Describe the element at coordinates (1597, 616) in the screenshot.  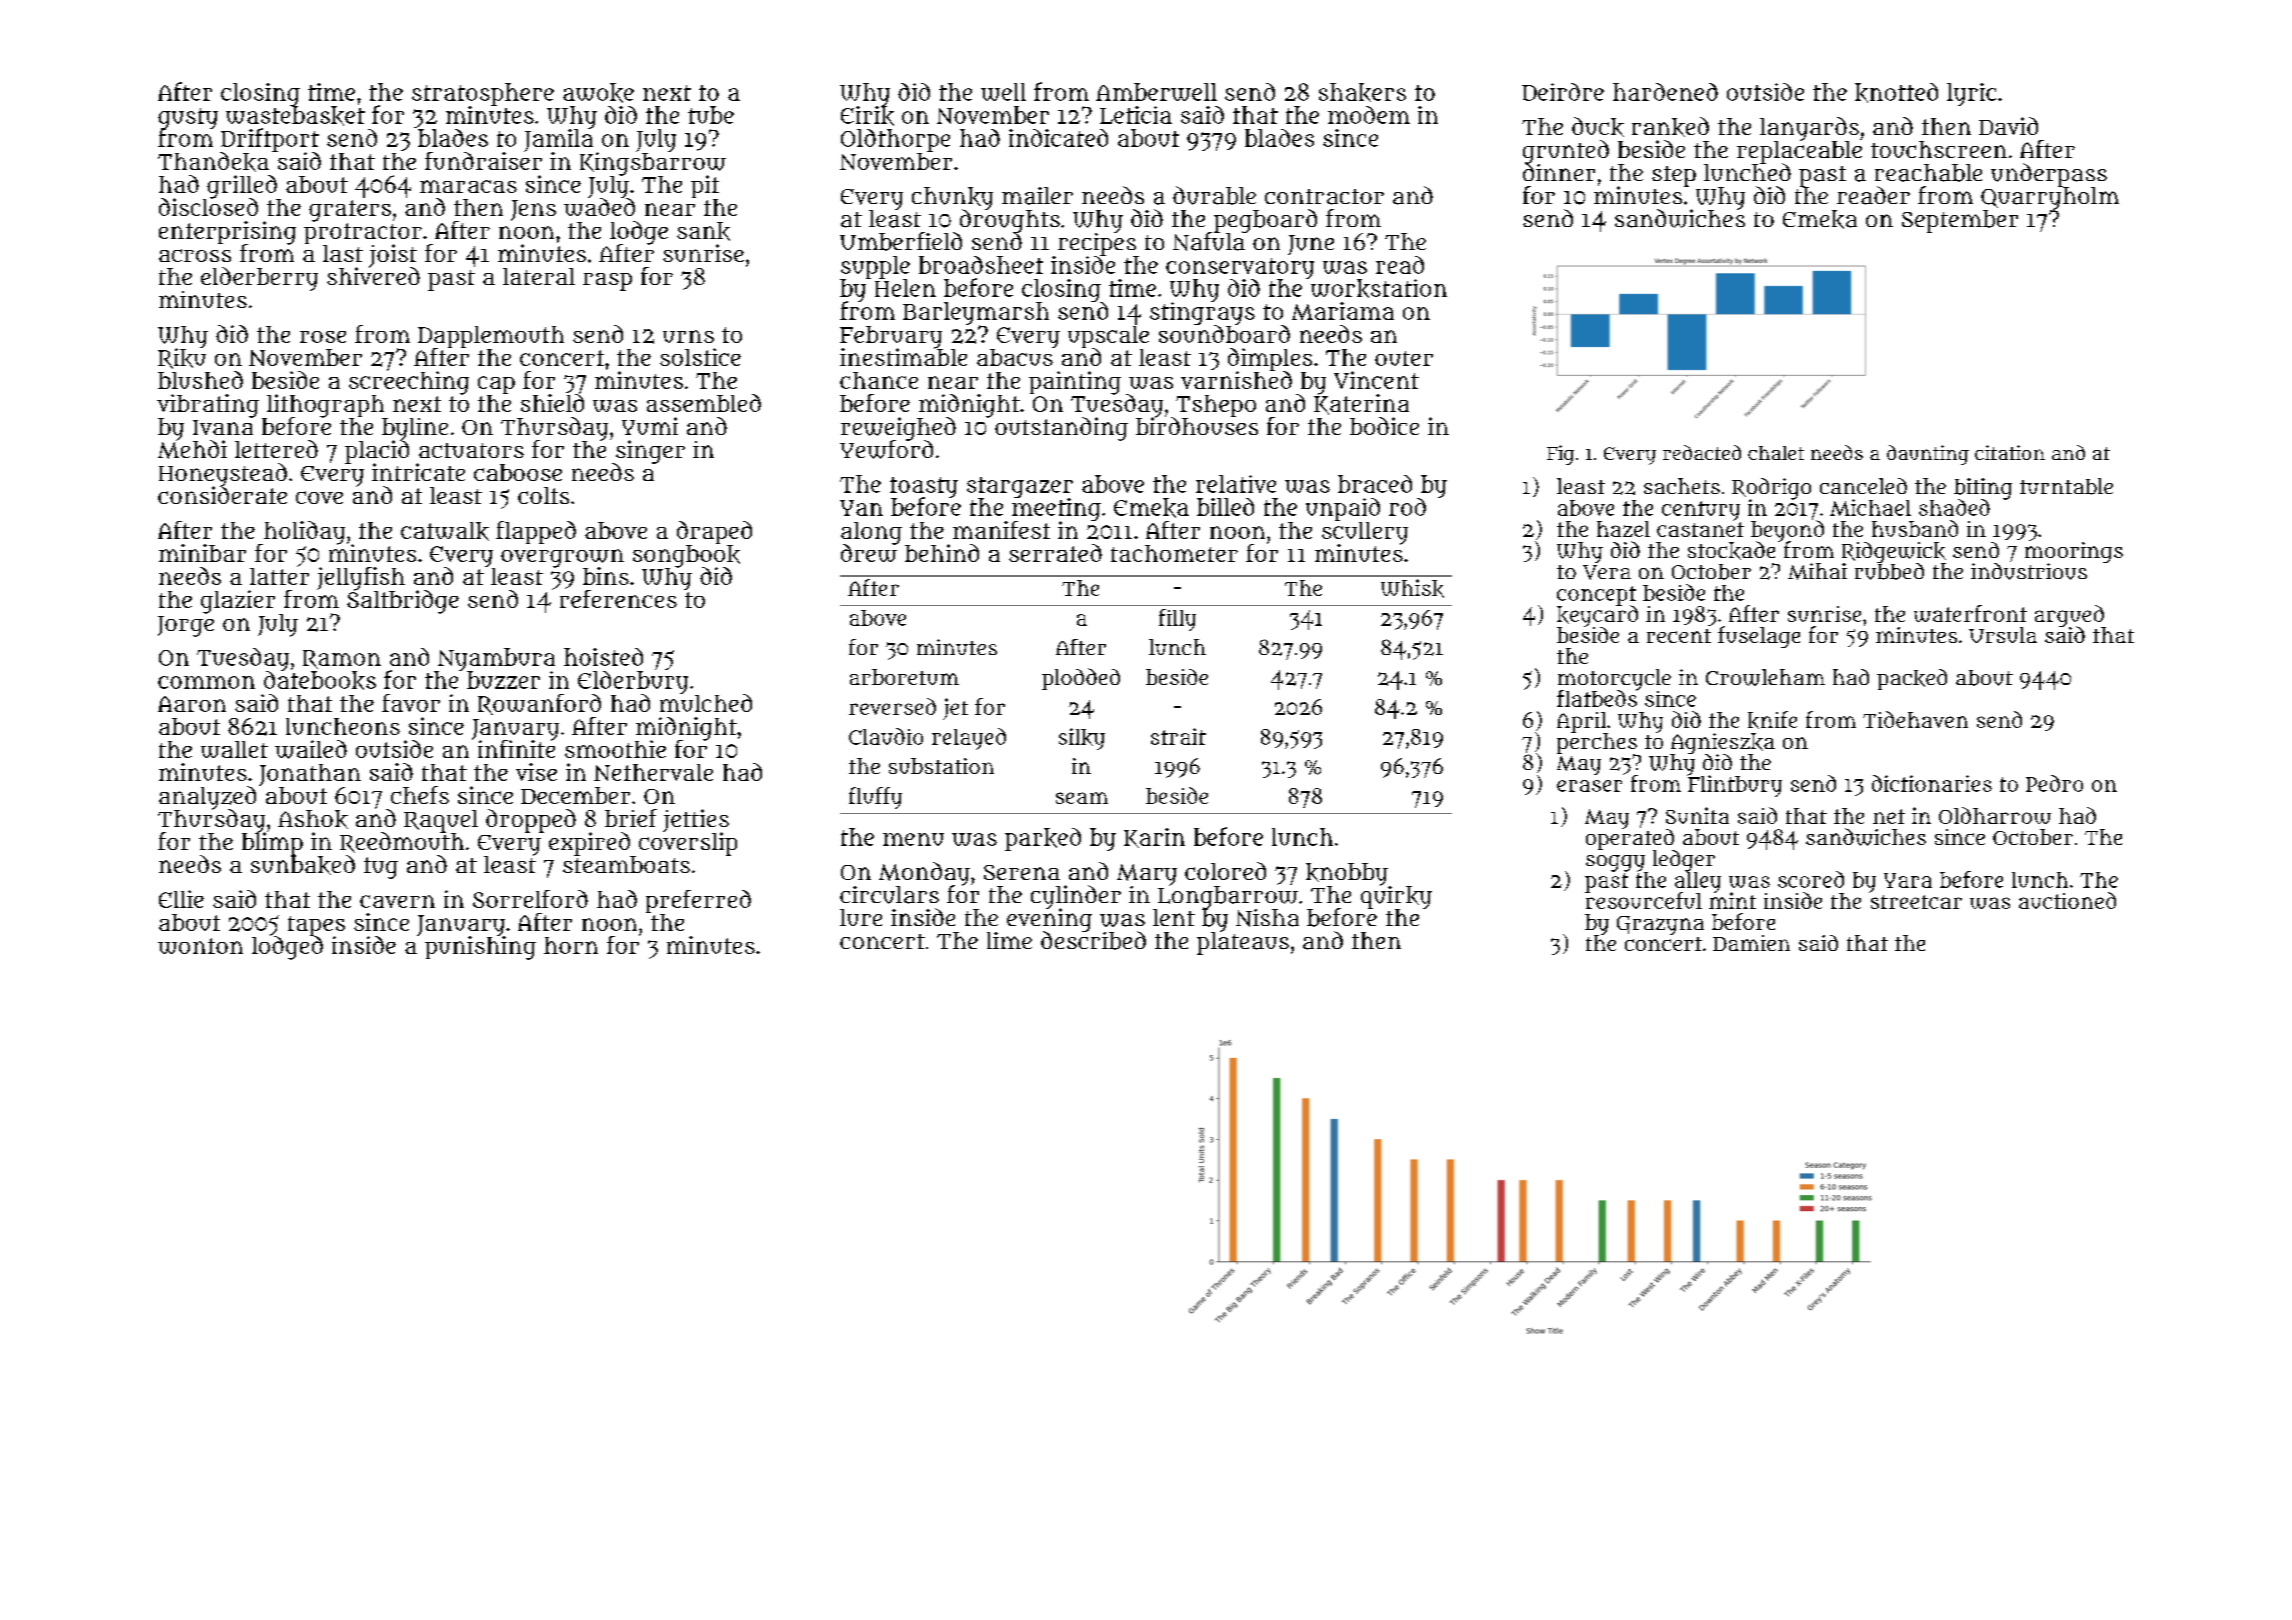
I see `keycard` at that location.
